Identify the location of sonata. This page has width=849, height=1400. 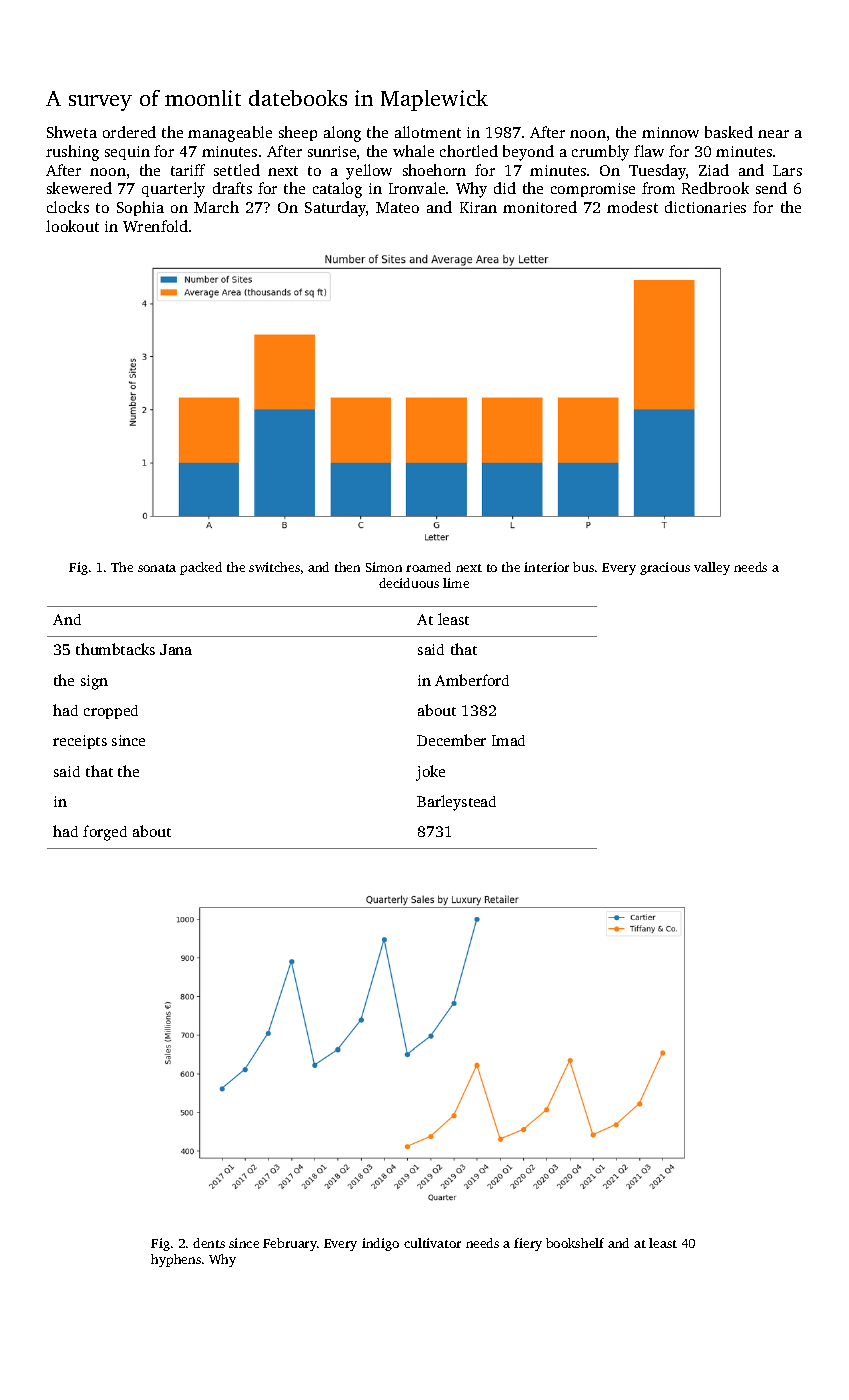
(157, 568).
